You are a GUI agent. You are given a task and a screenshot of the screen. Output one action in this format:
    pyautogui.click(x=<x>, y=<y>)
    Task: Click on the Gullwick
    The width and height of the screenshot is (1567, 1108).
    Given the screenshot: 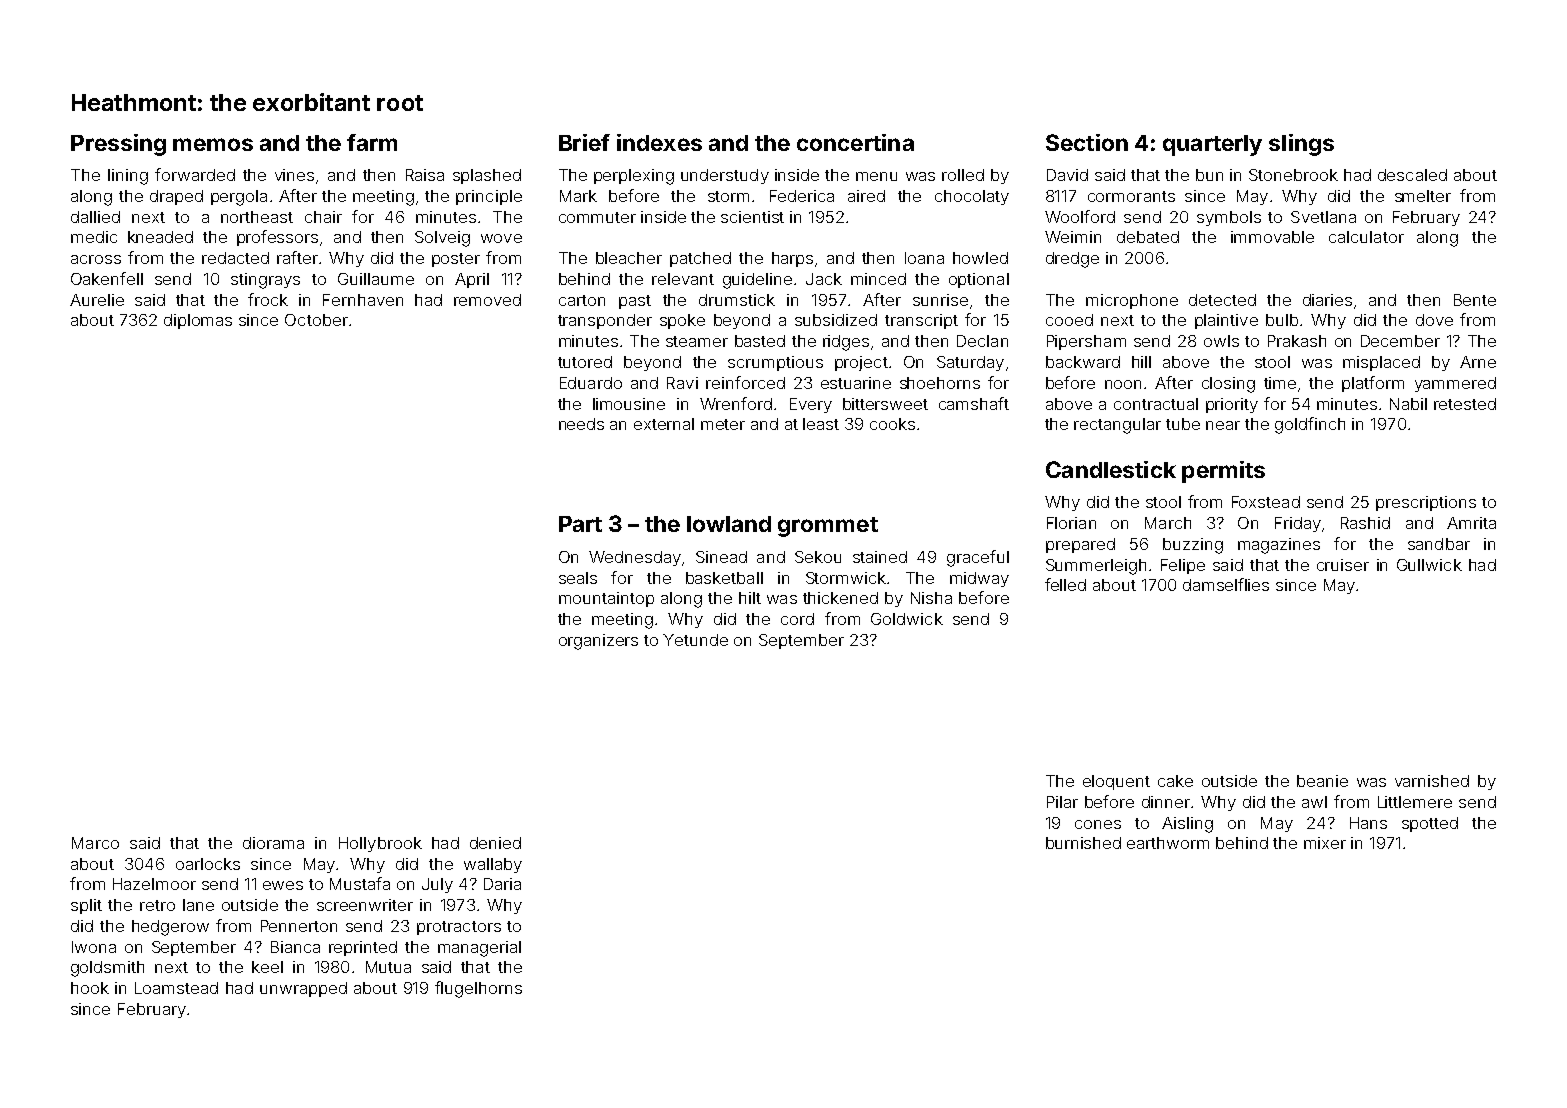 What is the action you would take?
    pyautogui.click(x=1429, y=565)
